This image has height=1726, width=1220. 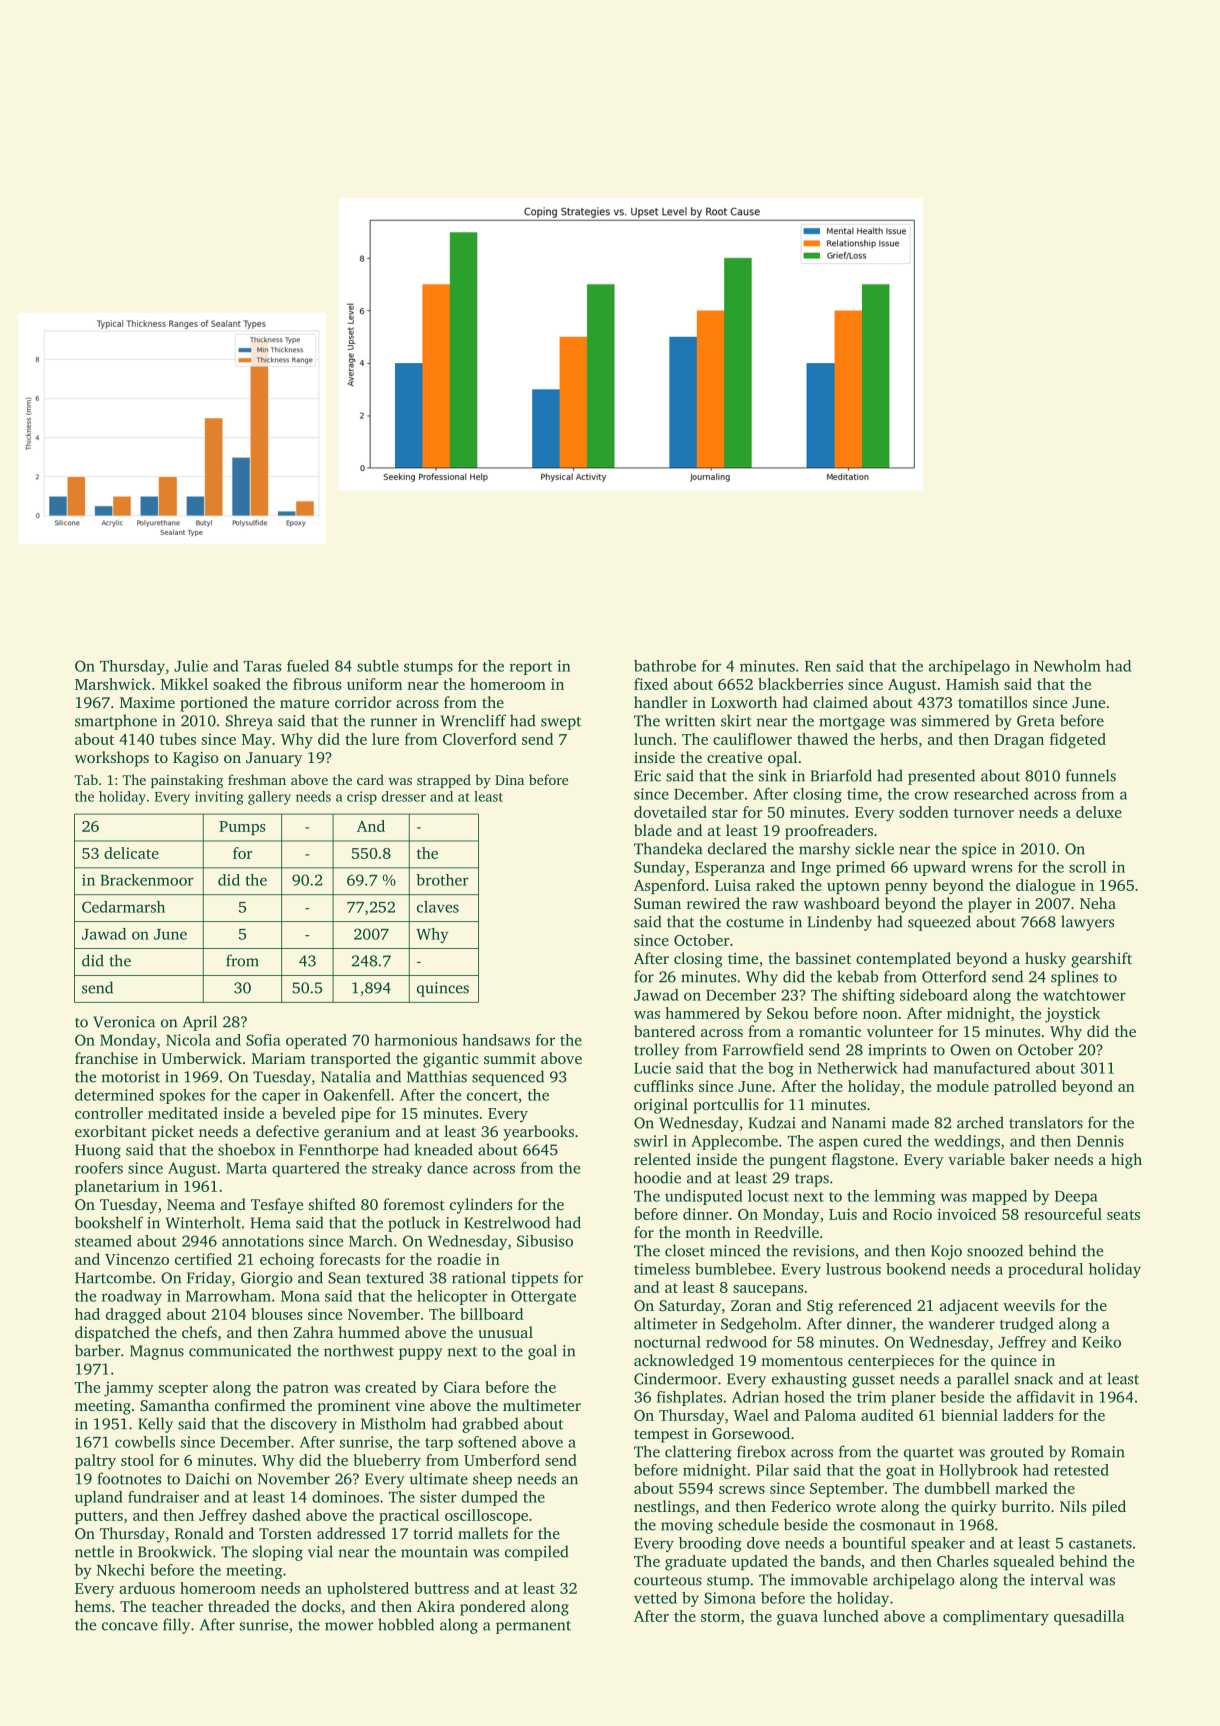 I want to click on permanent, so click(x=533, y=1627).
